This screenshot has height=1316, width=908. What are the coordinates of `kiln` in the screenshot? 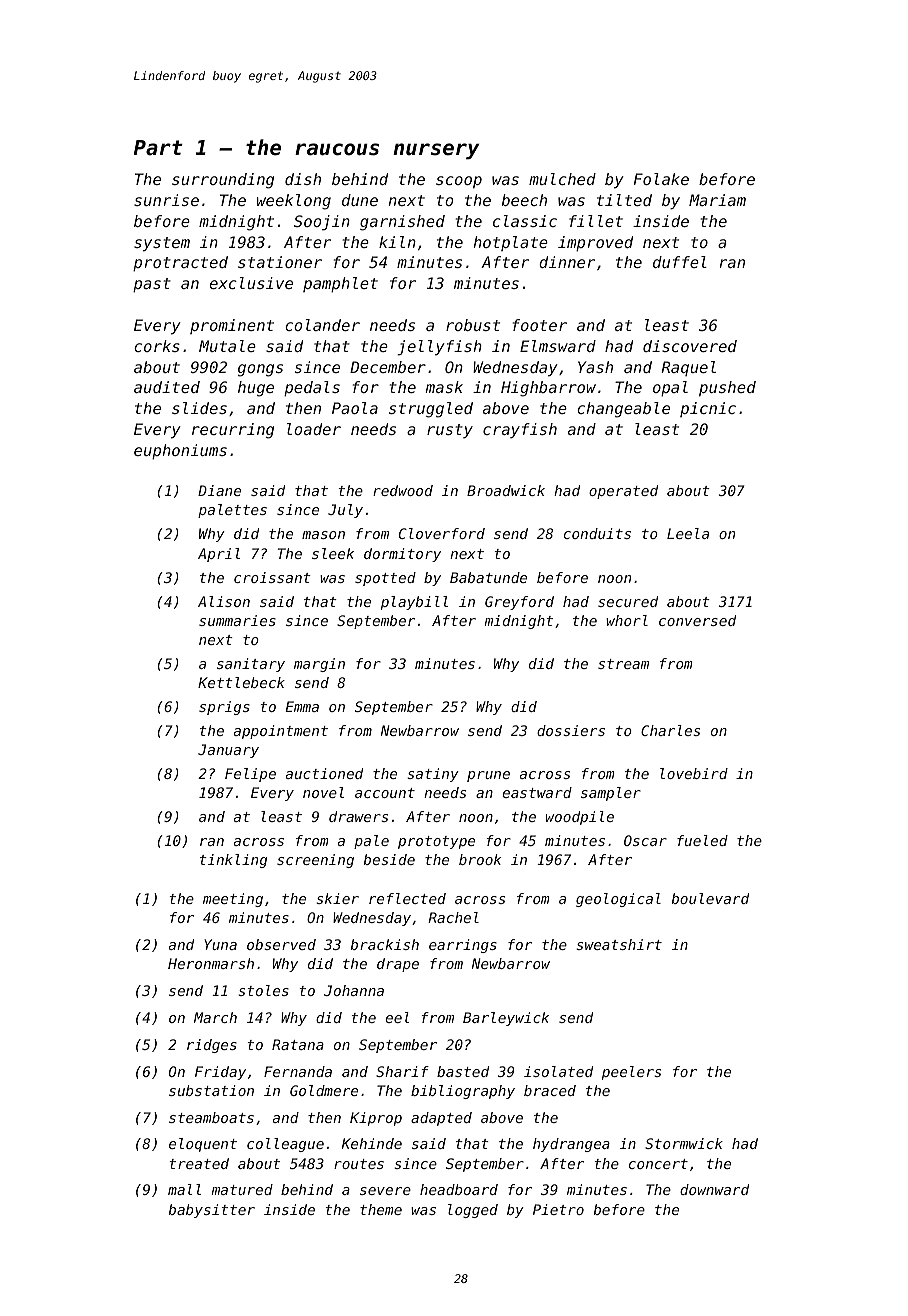 It's located at (397, 242).
